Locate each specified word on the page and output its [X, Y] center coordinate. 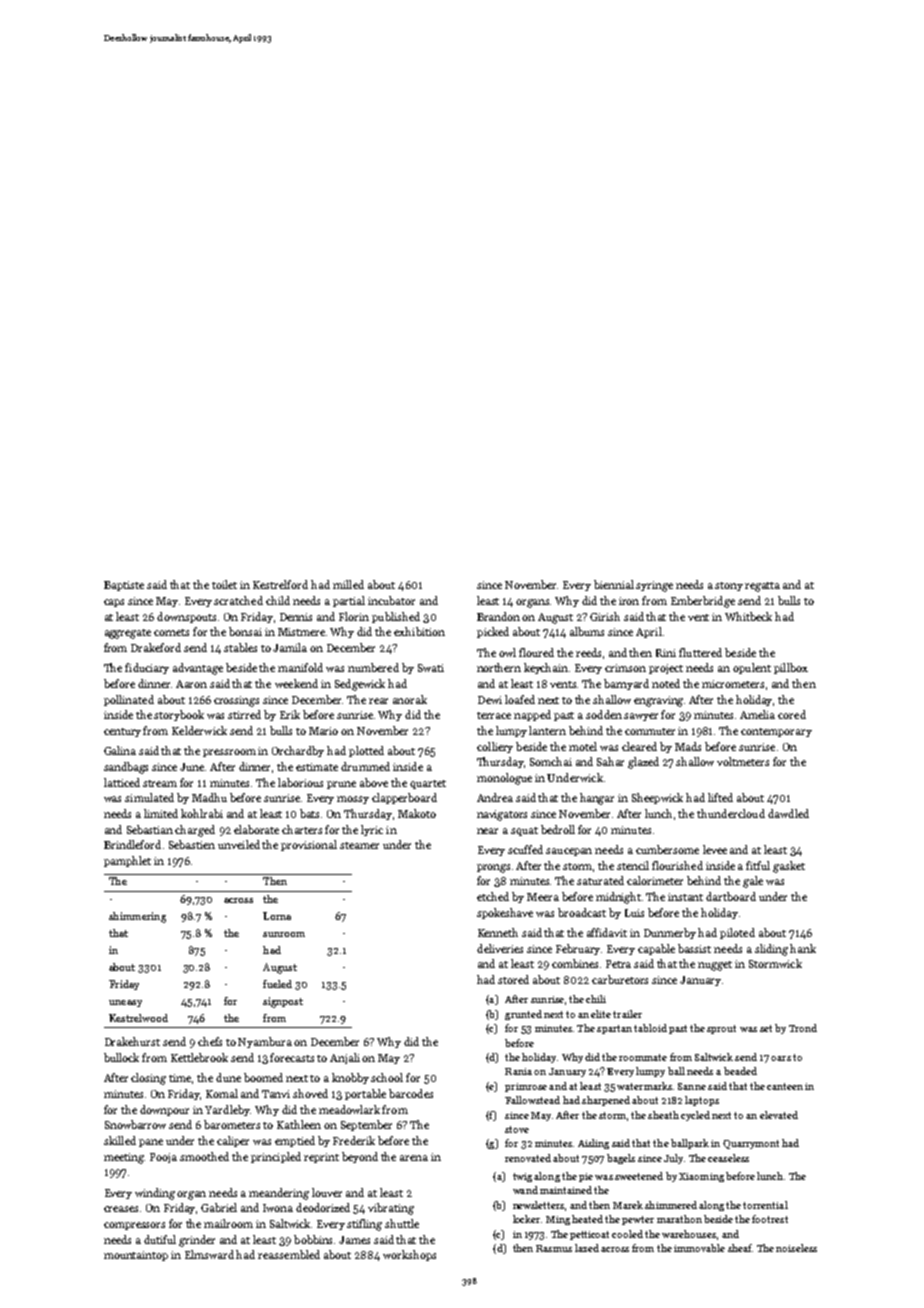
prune [341, 785]
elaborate [256, 829]
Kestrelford [280, 584]
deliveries [500, 948]
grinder [197, 1241]
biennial [614, 584]
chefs [210, 1041]
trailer [627, 1014]
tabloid [650, 1028]
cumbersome [667, 849]
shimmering [137, 917]
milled [348, 584]
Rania [518, 1071]
